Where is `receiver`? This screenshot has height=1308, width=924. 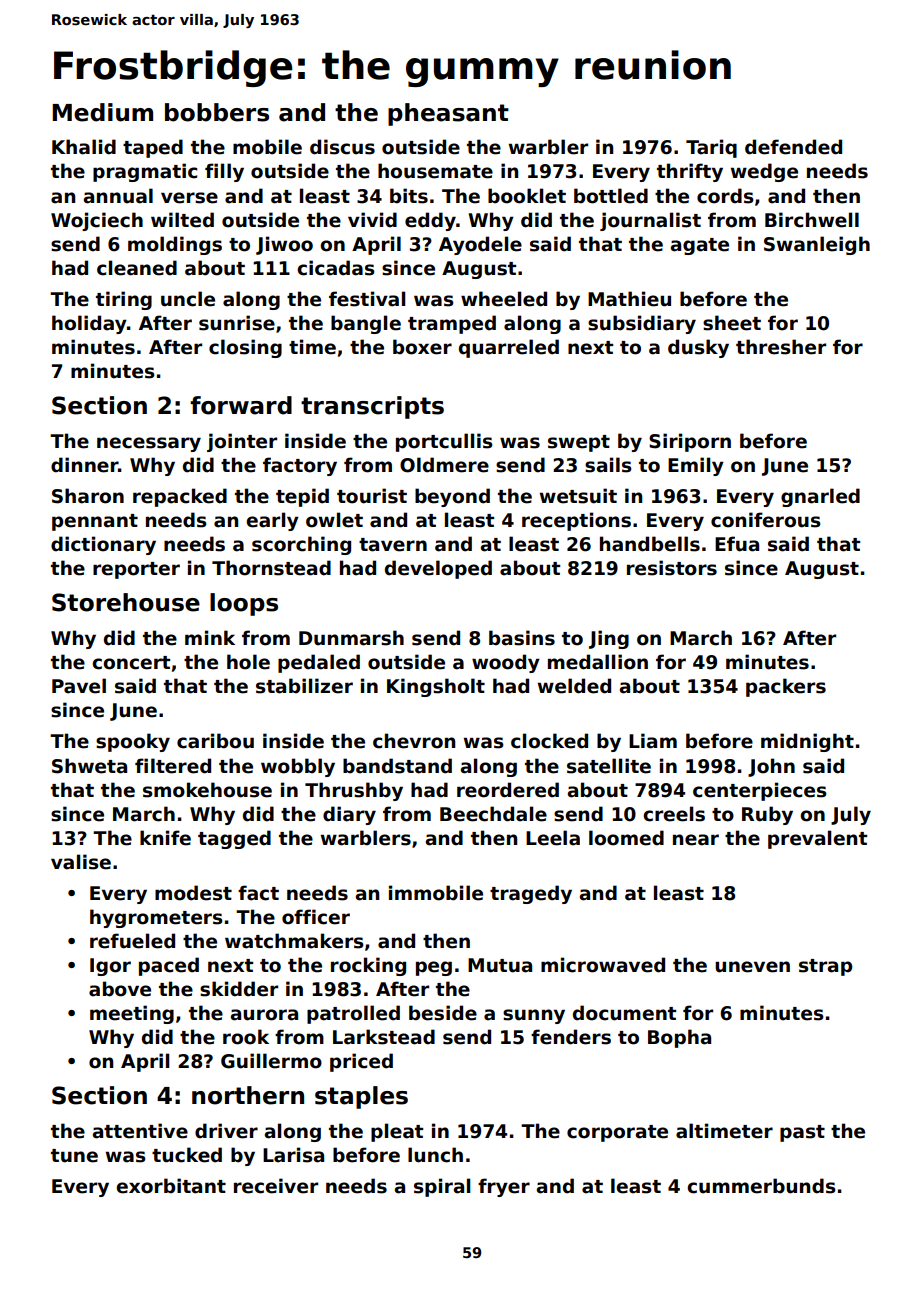 receiver is located at coordinates (276, 1186).
